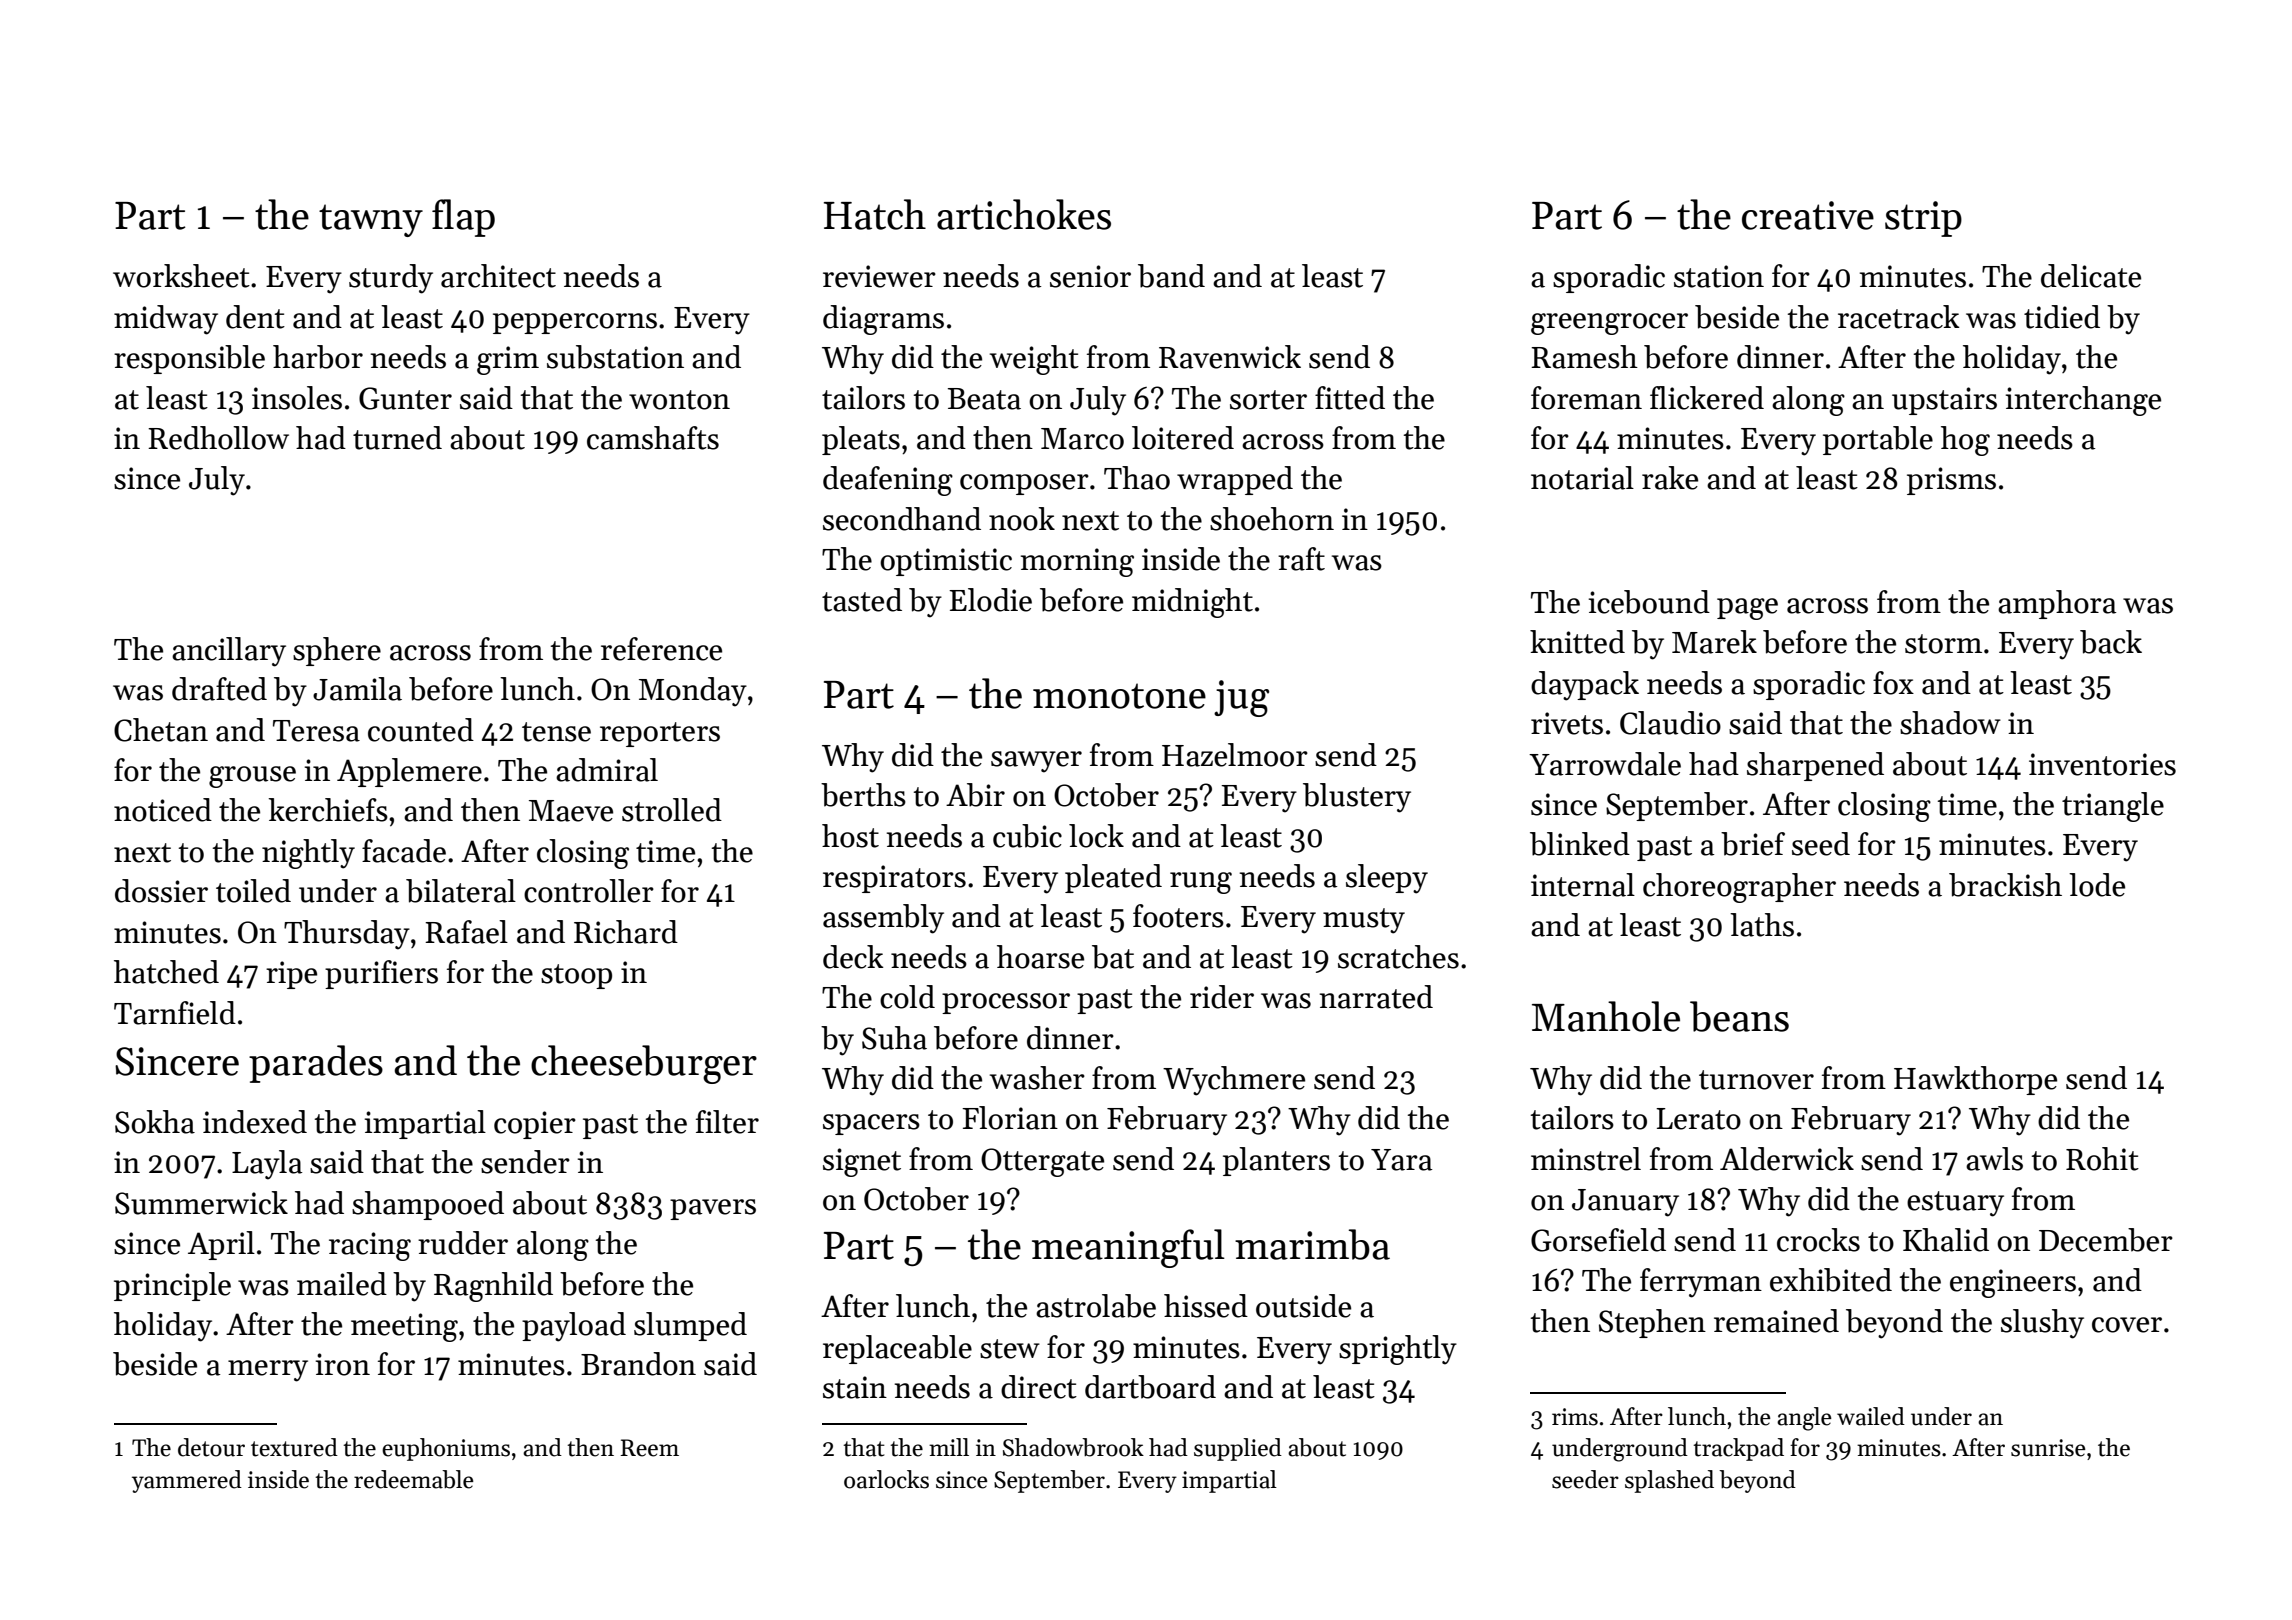 Image resolution: width=2292 pixels, height=1620 pixels. Describe the element at coordinates (1808, 215) in the document. I see `creative` at that location.
